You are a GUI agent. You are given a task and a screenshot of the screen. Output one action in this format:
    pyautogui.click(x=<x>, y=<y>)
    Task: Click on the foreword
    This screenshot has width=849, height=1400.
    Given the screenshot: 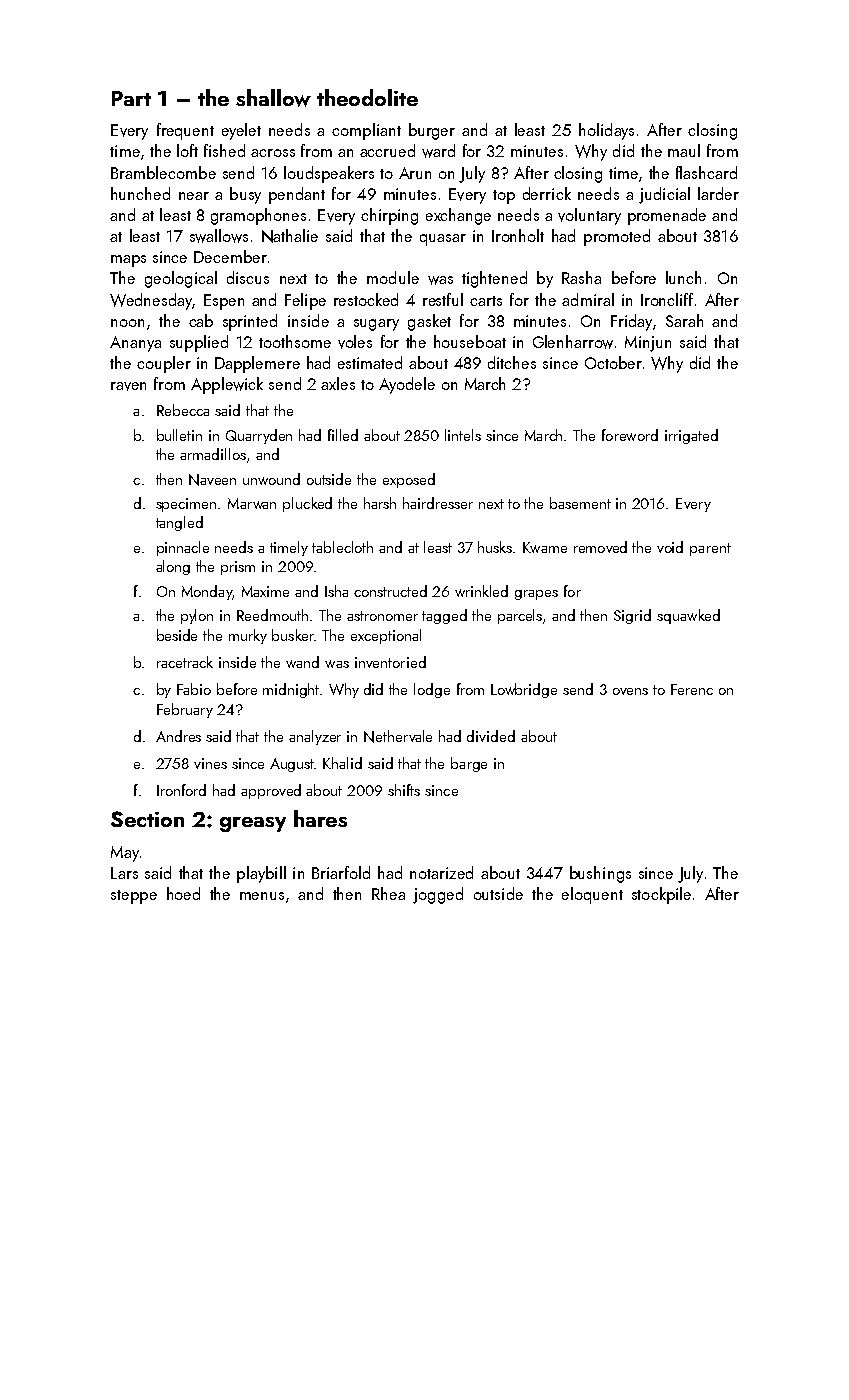 What is the action you would take?
    pyautogui.click(x=630, y=435)
